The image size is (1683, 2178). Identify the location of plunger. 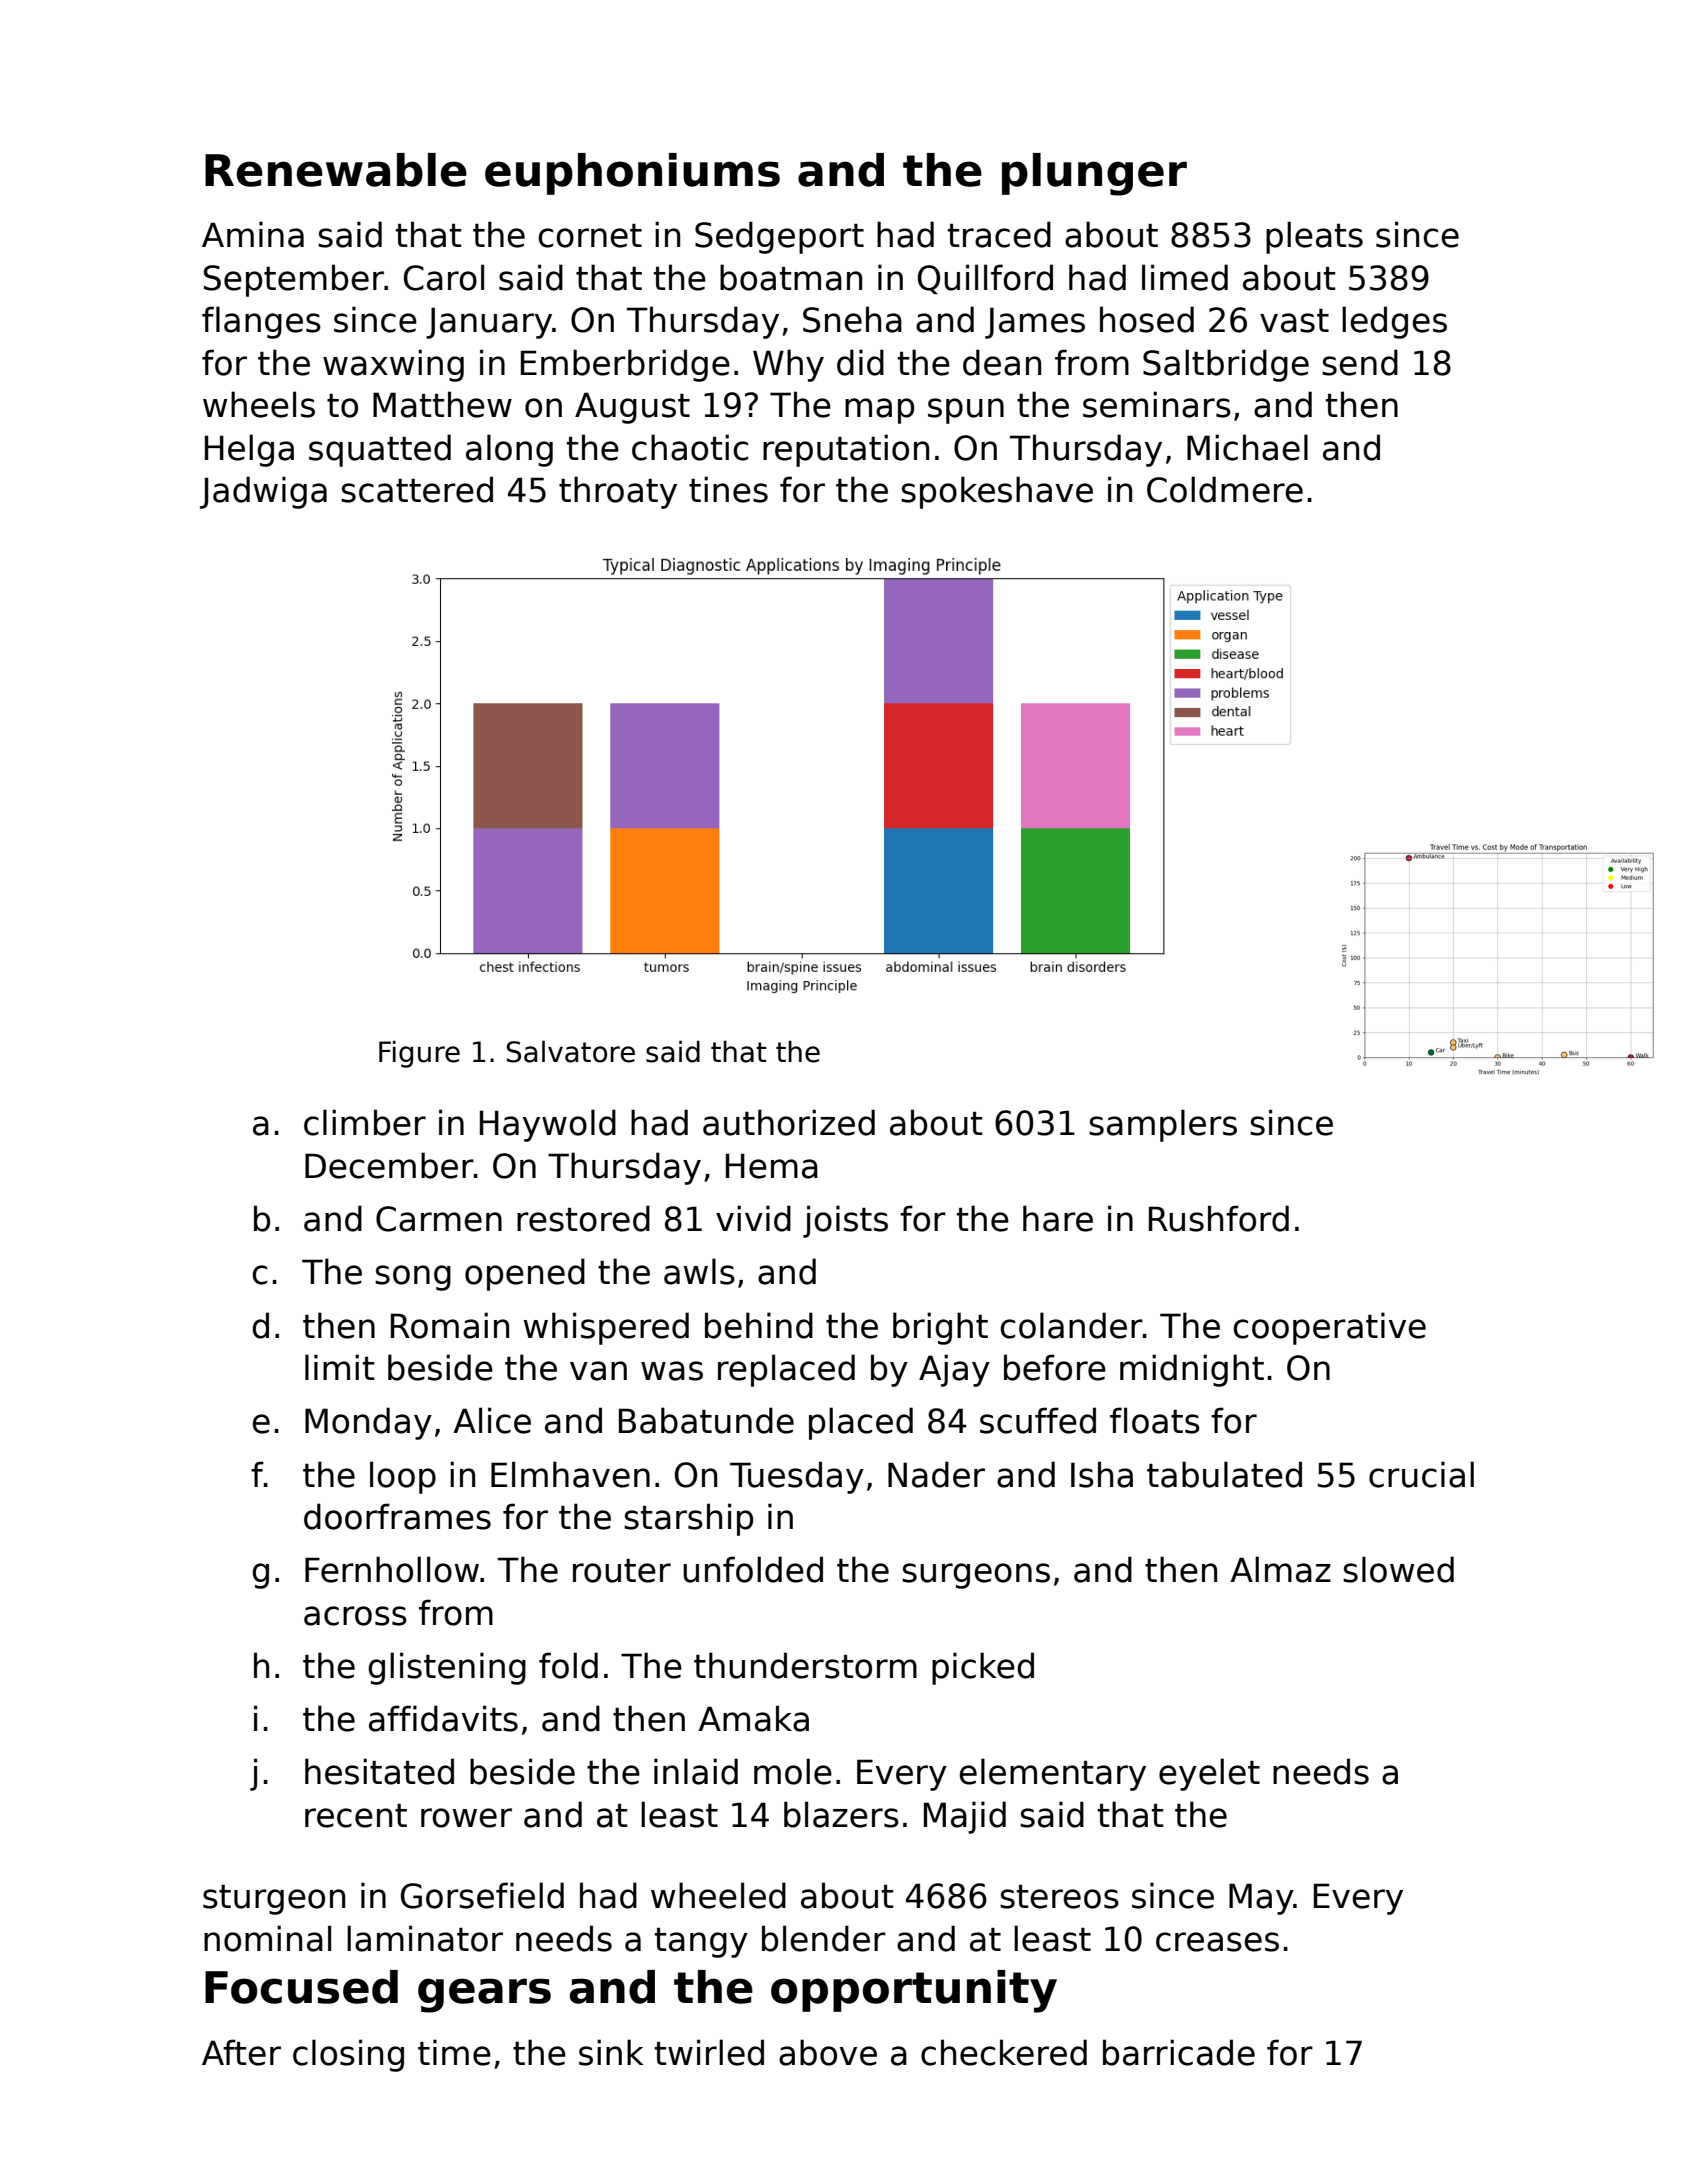
(1094, 174).
